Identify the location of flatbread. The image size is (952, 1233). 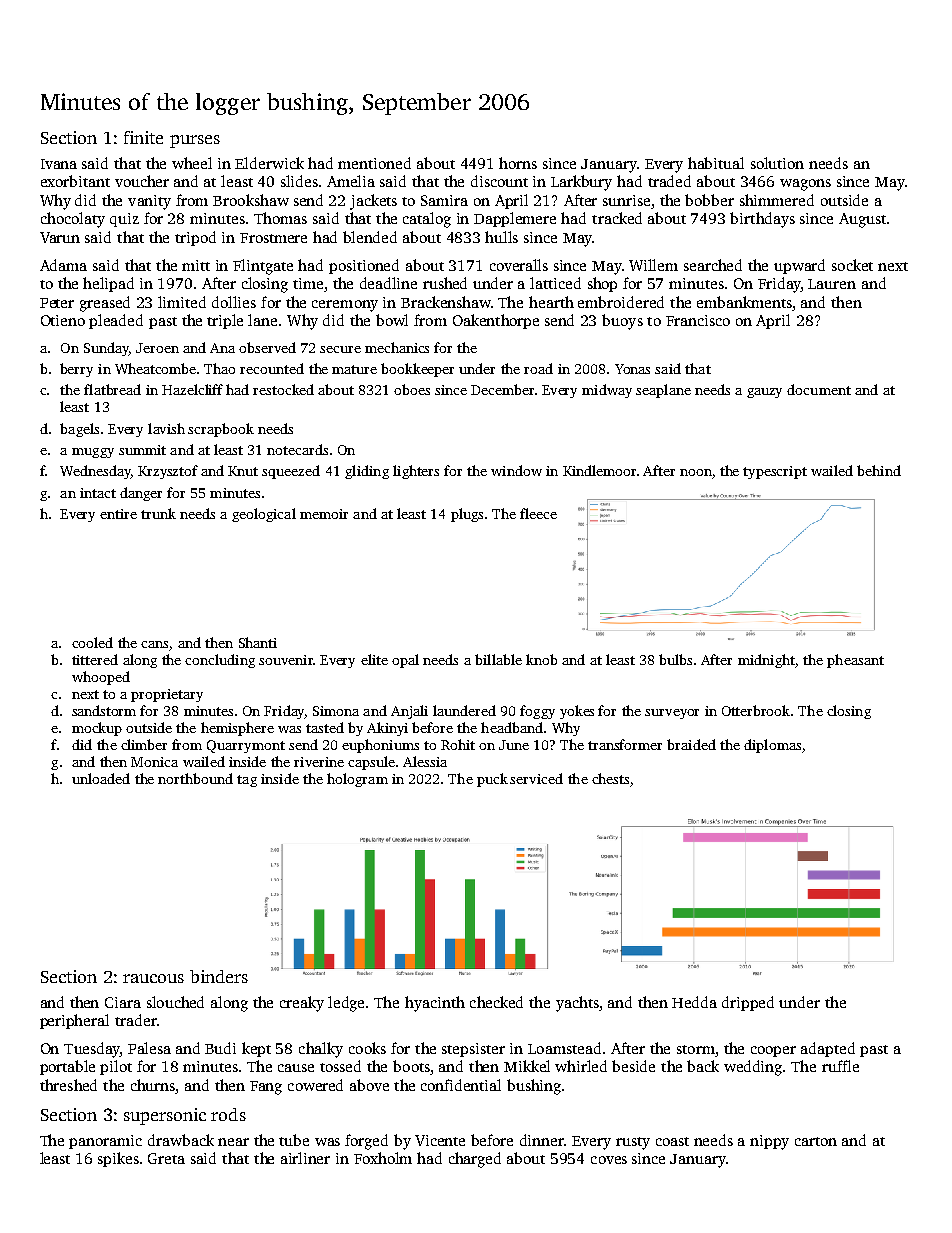
(112, 389).
